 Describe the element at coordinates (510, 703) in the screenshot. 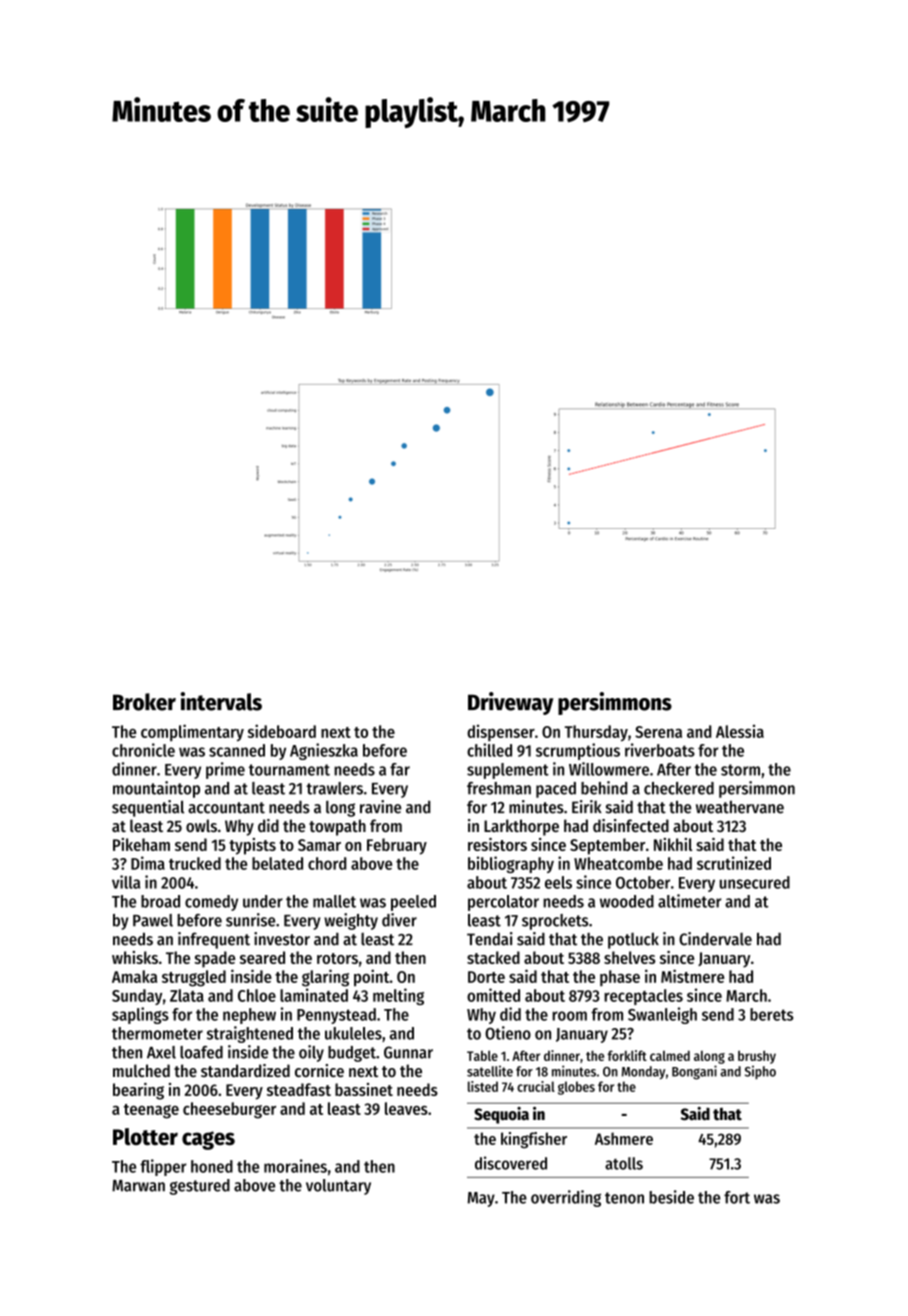

I see `Driveway` at that location.
